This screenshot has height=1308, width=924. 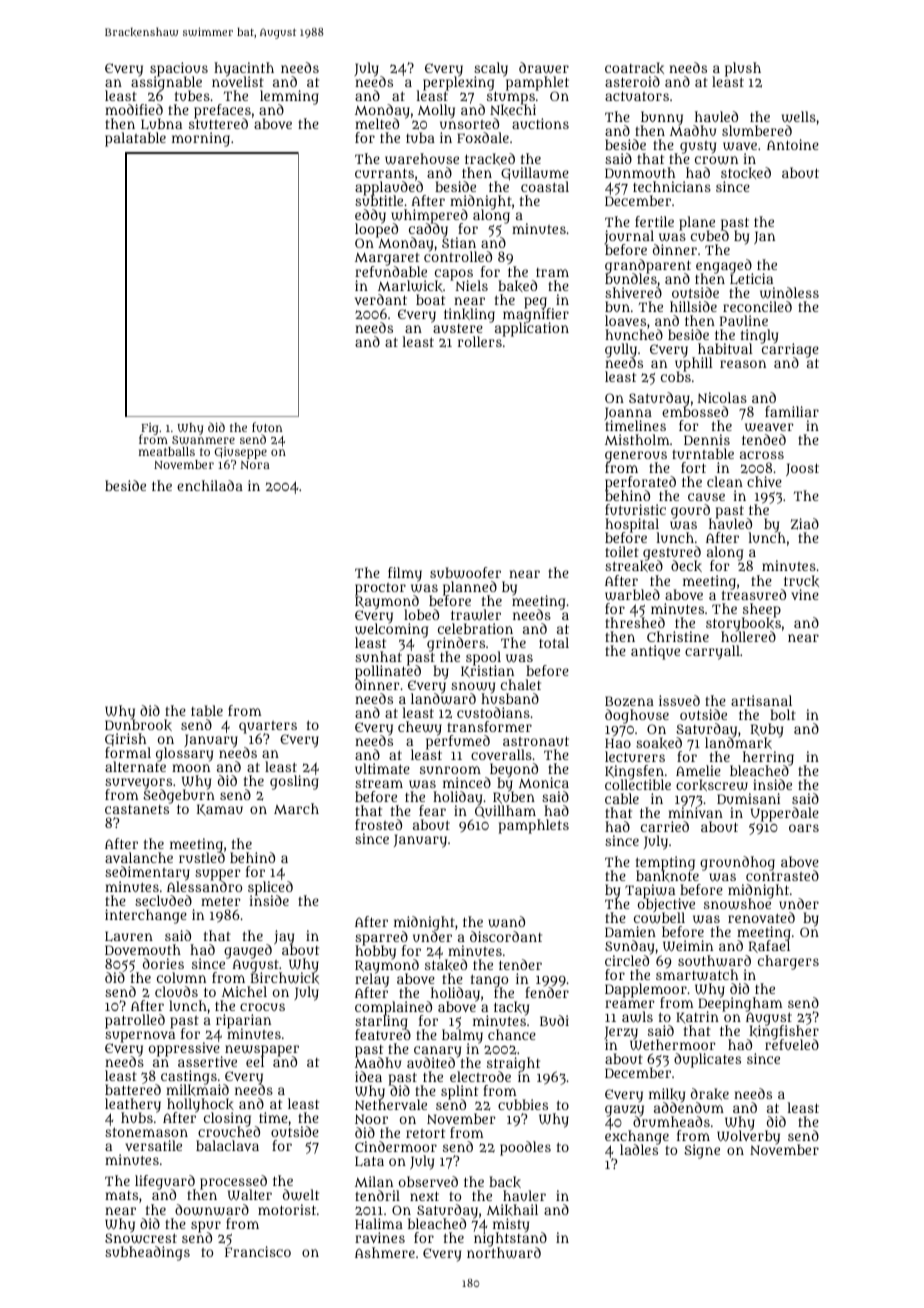 What do you see at coordinates (627, 960) in the screenshot?
I see `circled` at bounding box center [627, 960].
